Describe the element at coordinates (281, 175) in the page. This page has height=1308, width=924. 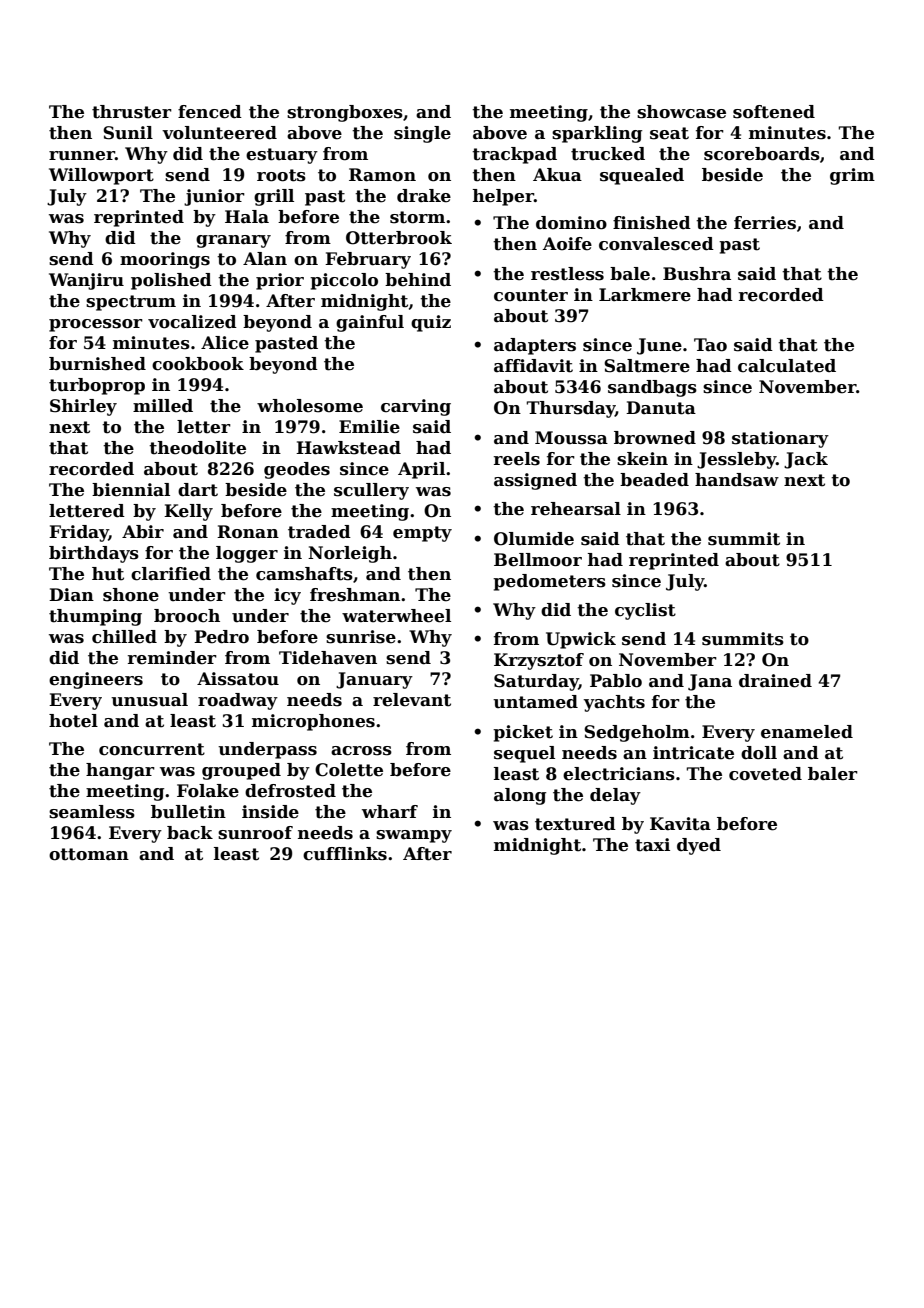
I see `roots` at that location.
